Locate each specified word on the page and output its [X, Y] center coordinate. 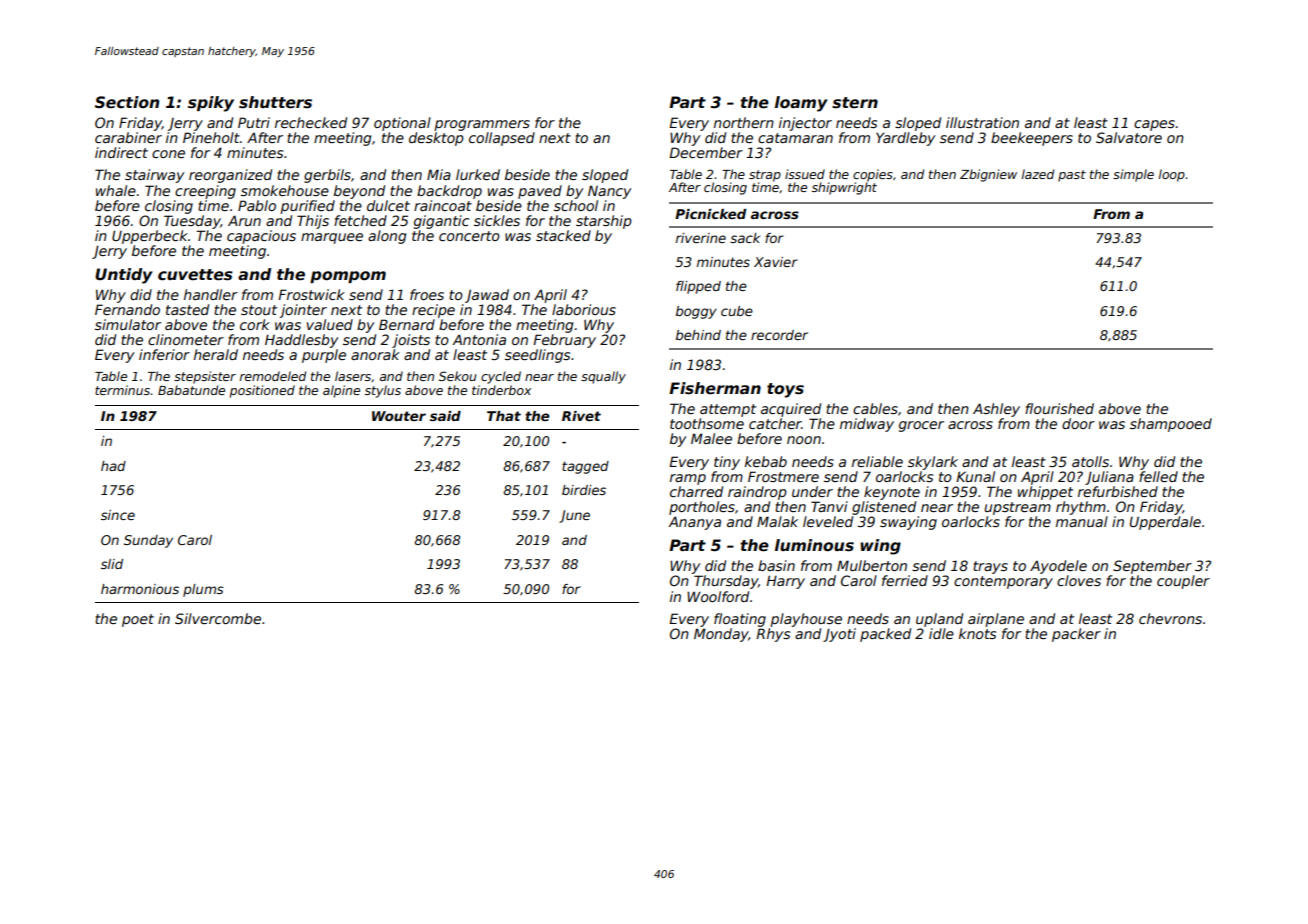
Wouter [399, 416]
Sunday [148, 541]
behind [698, 335]
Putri [254, 122]
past [1072, 176]
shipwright [844, 188]
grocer [921, 426]
